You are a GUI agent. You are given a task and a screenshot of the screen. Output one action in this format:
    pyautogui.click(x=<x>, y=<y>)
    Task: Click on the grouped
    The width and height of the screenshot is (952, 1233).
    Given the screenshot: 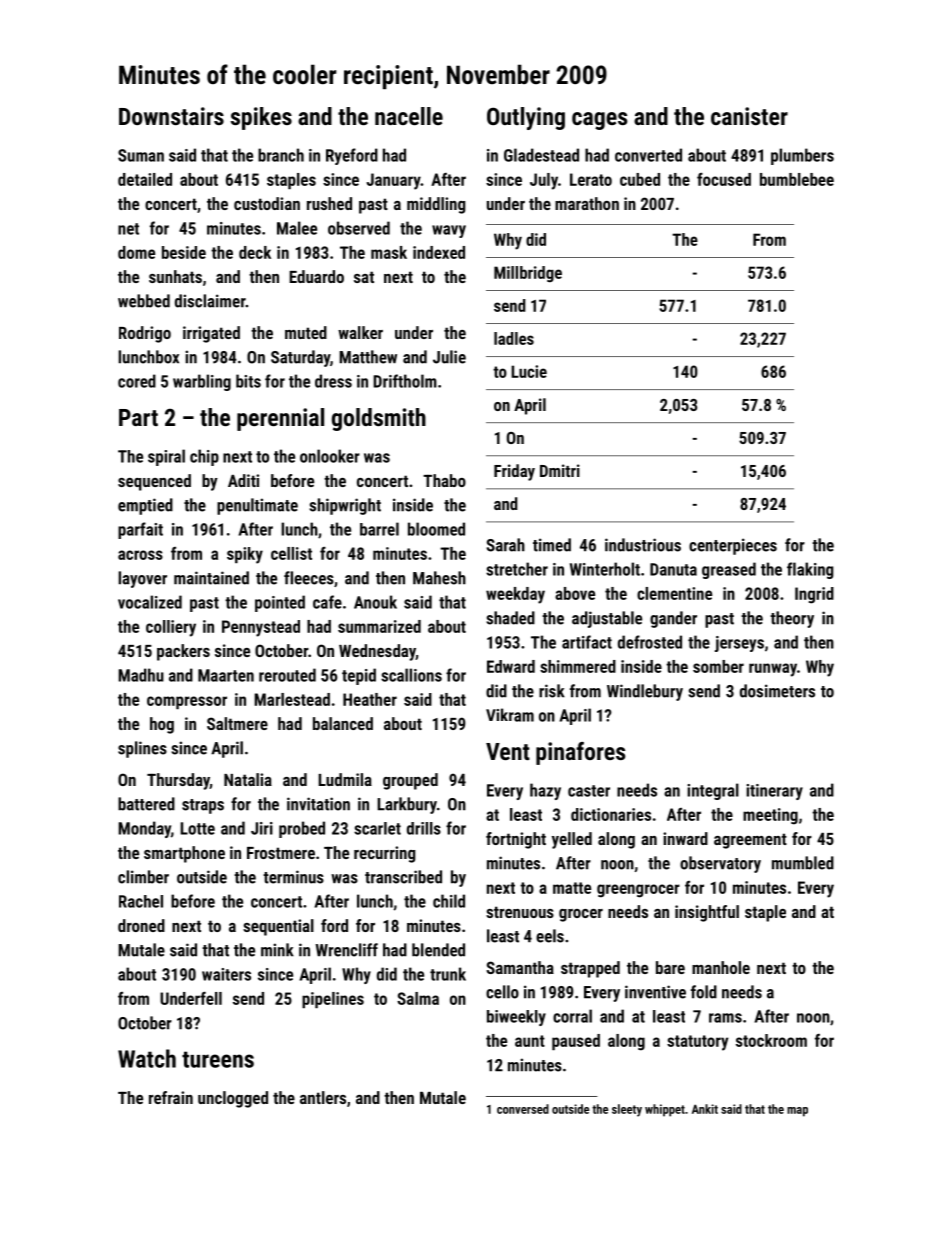 What is the action you would take?
    pyautogui.click(x=410, y=781)
